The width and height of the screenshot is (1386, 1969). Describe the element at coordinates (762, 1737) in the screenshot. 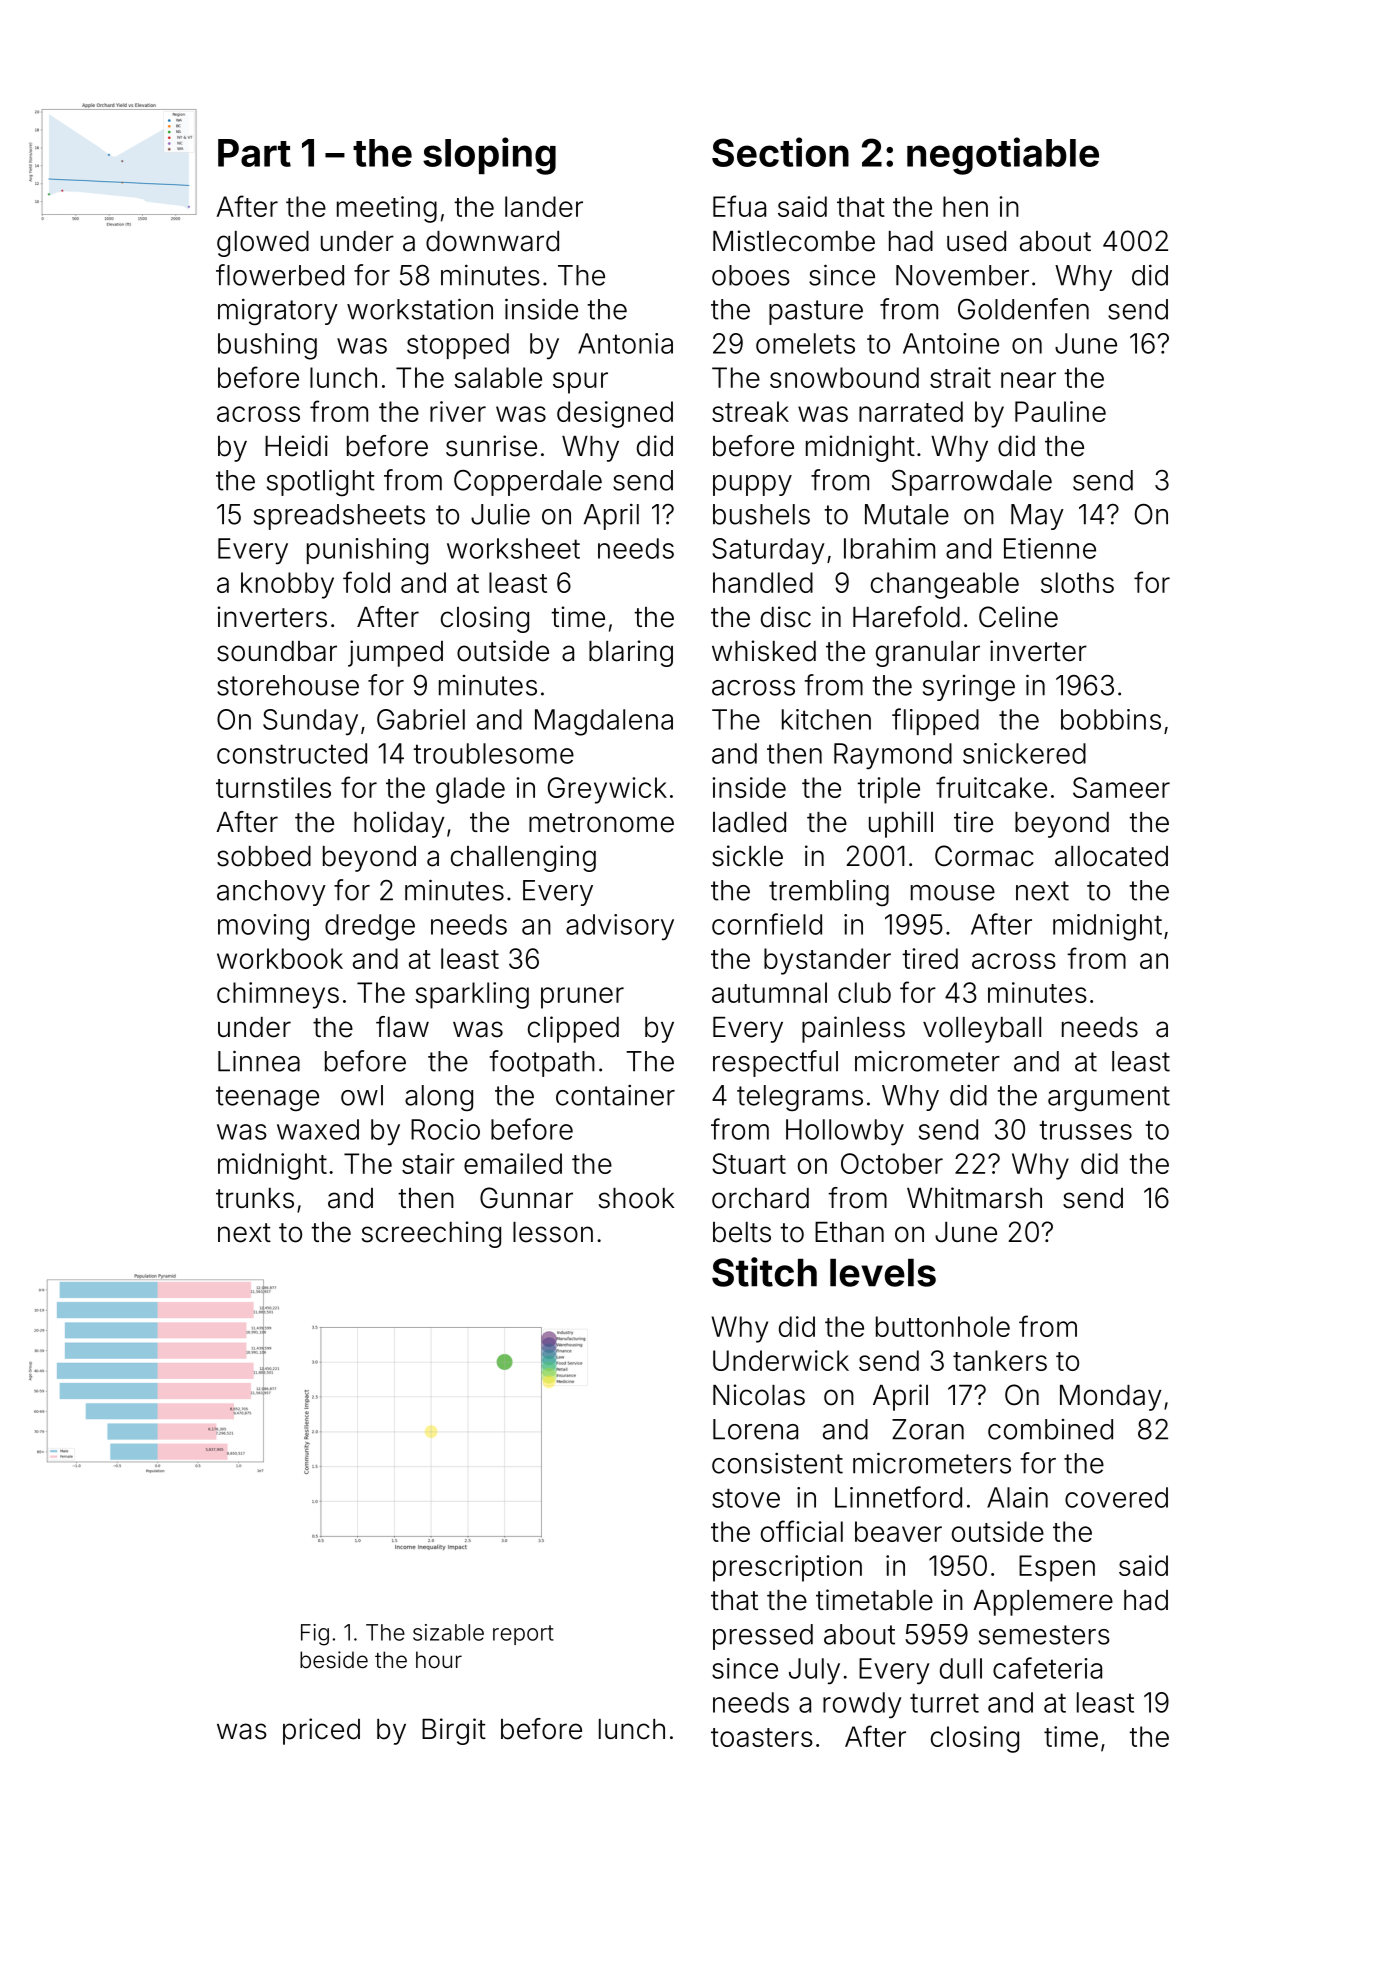

I see `toasters` at that location.
